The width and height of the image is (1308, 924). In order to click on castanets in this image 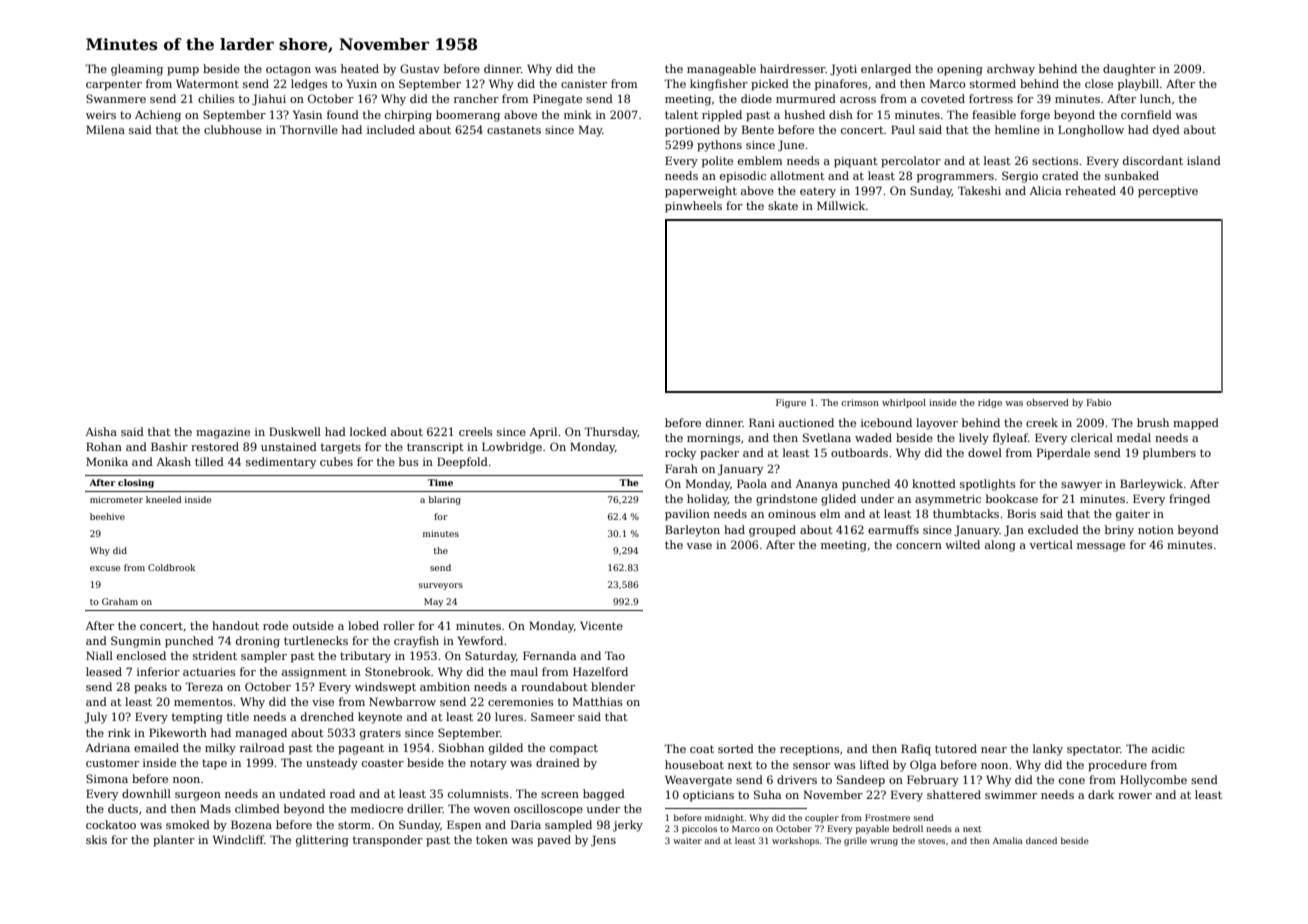, I will do `click(514, 130)`.
